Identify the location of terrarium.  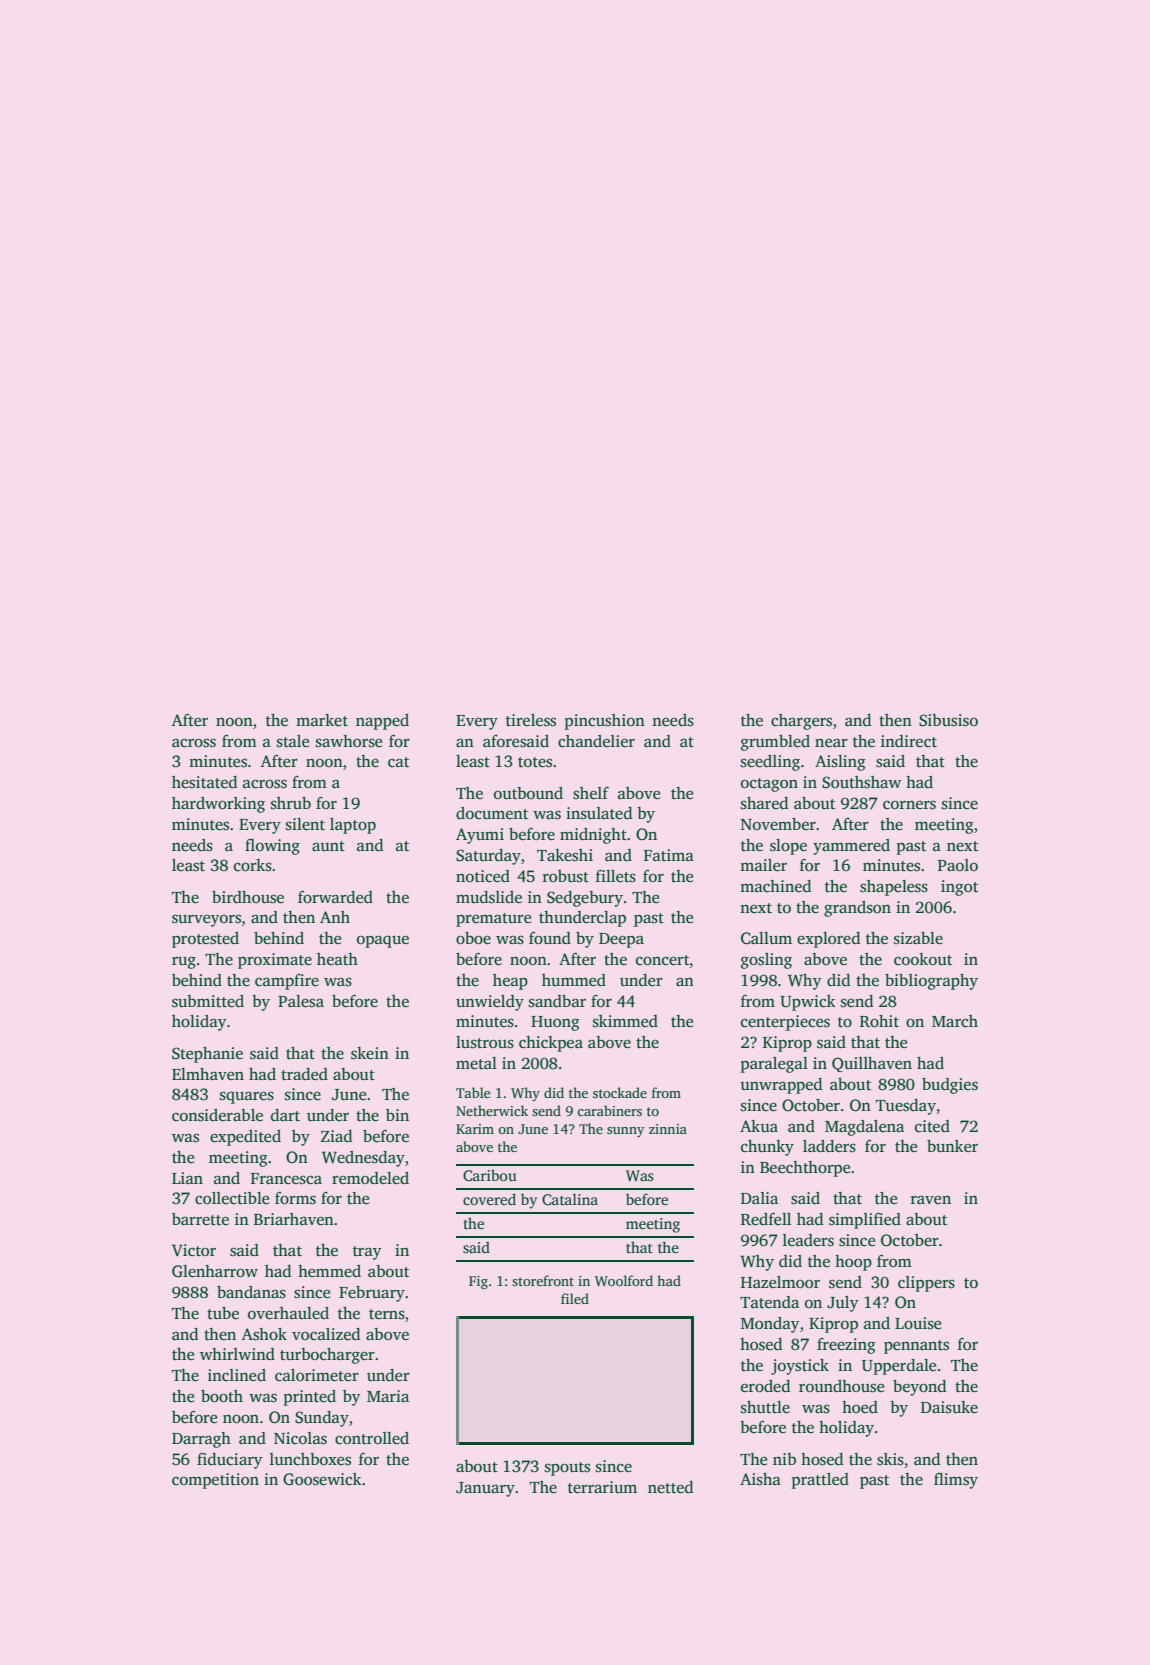
(602, 1487).
